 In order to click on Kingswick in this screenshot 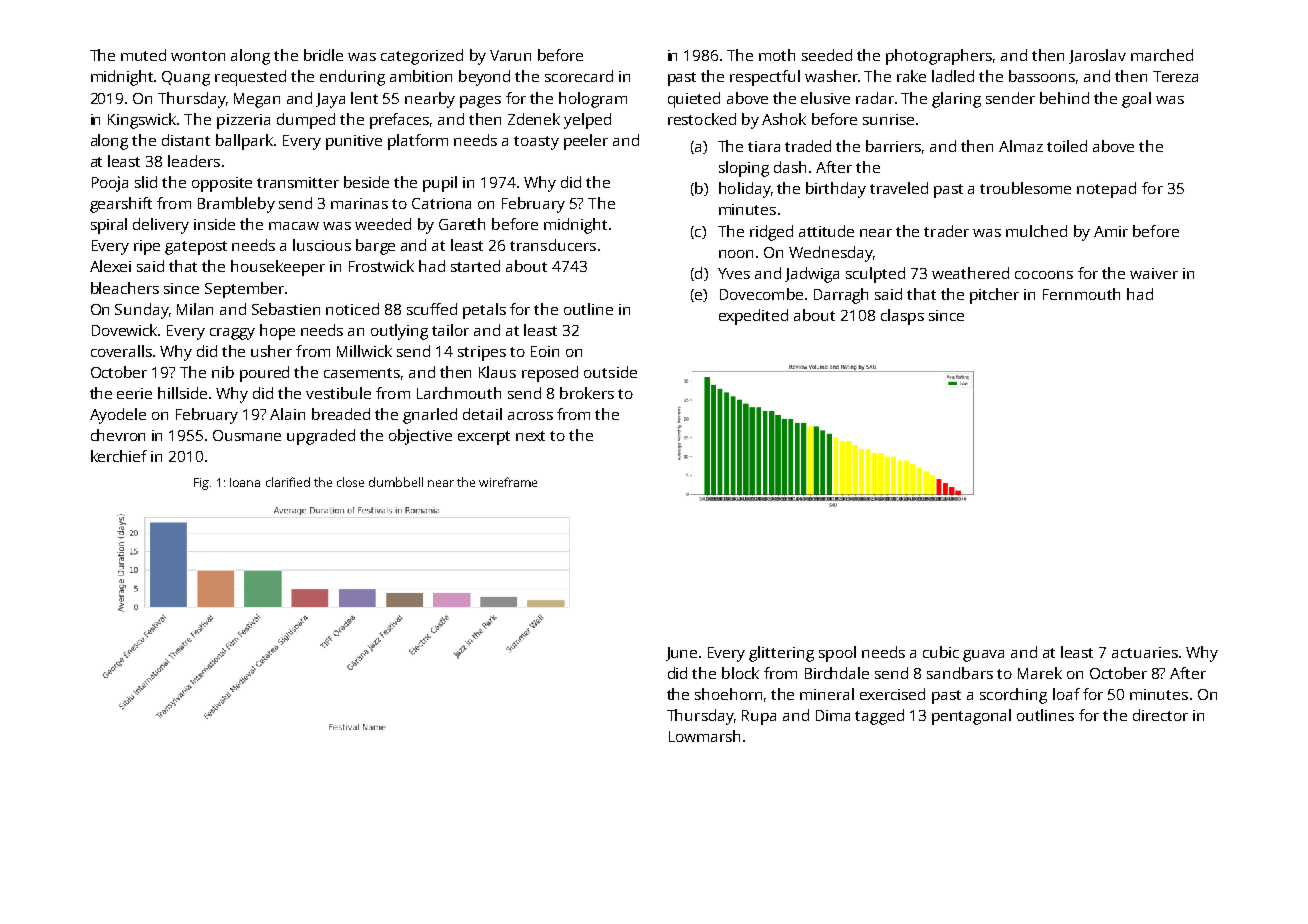, I will do `click(143, 121)`.
